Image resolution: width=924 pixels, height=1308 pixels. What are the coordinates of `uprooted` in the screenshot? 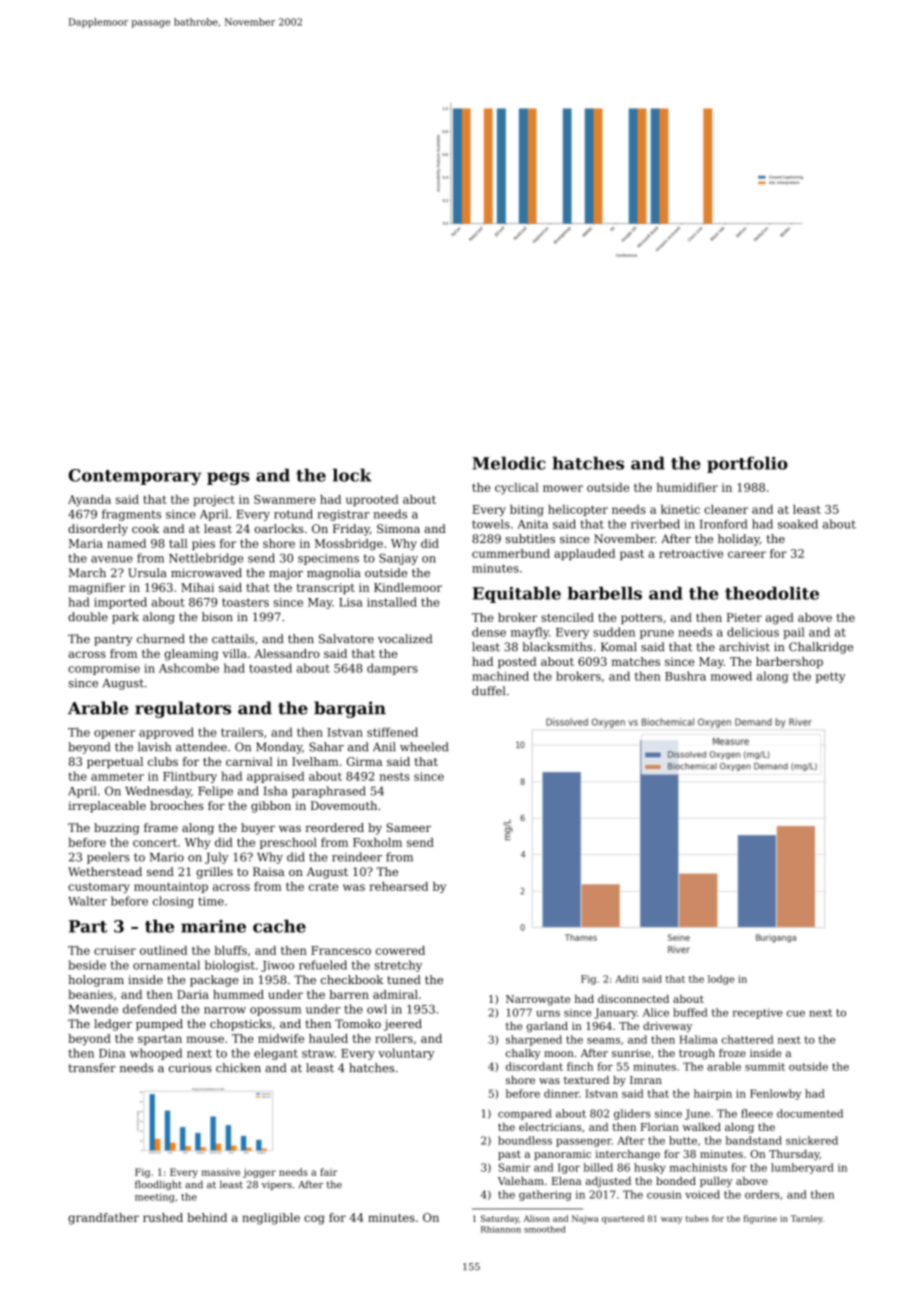 It's located at (372, 500).
